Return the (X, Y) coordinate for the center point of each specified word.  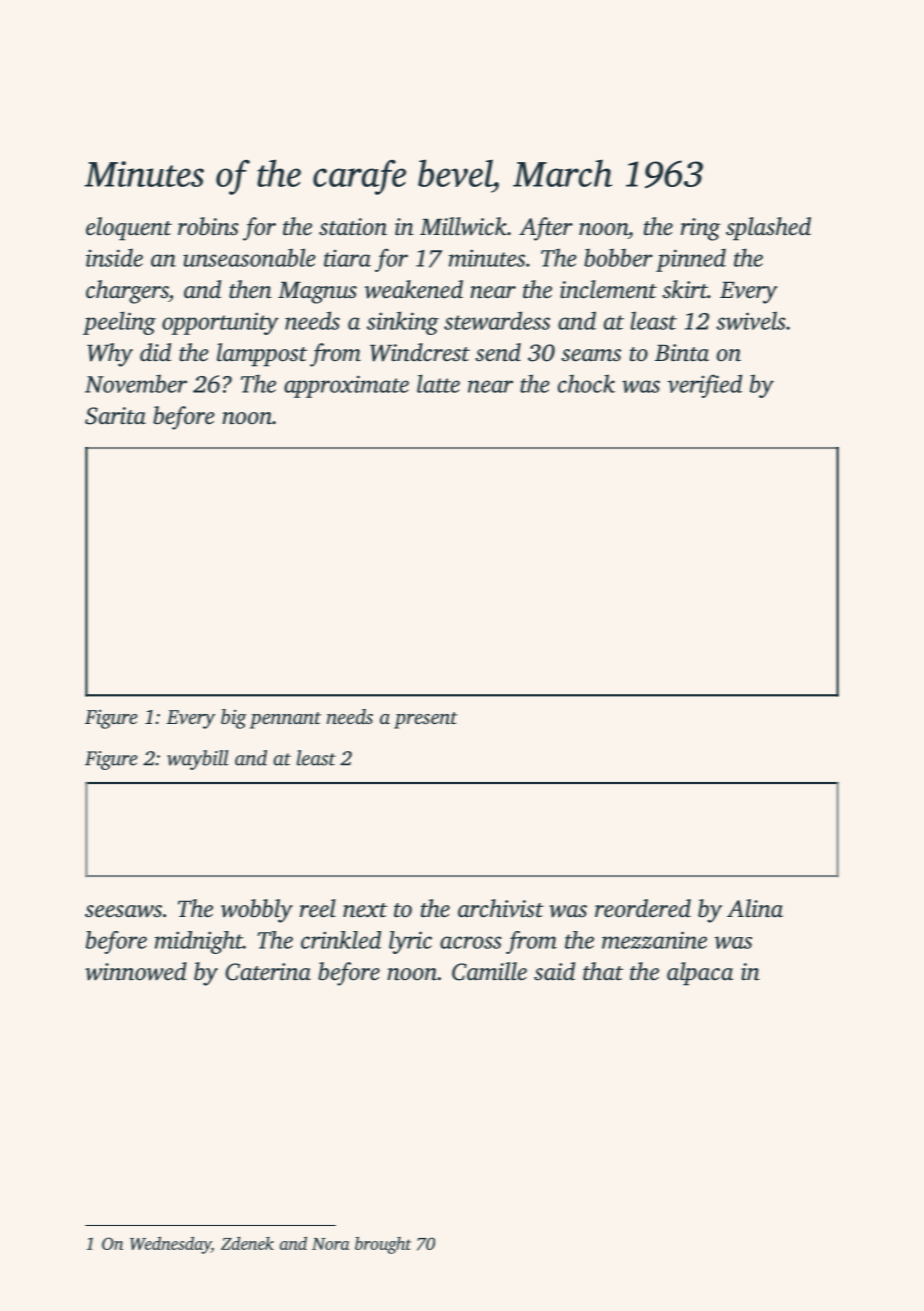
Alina (755, 908)
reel (318, 908)
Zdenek (247, 1243)
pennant (285, 720)
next (365, 910)
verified (704, 386)
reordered (643, 908)
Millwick (463, 226)
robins (208, 226)
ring (700, 229)
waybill (198, 760)
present (426, 720)
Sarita (115, 416)
